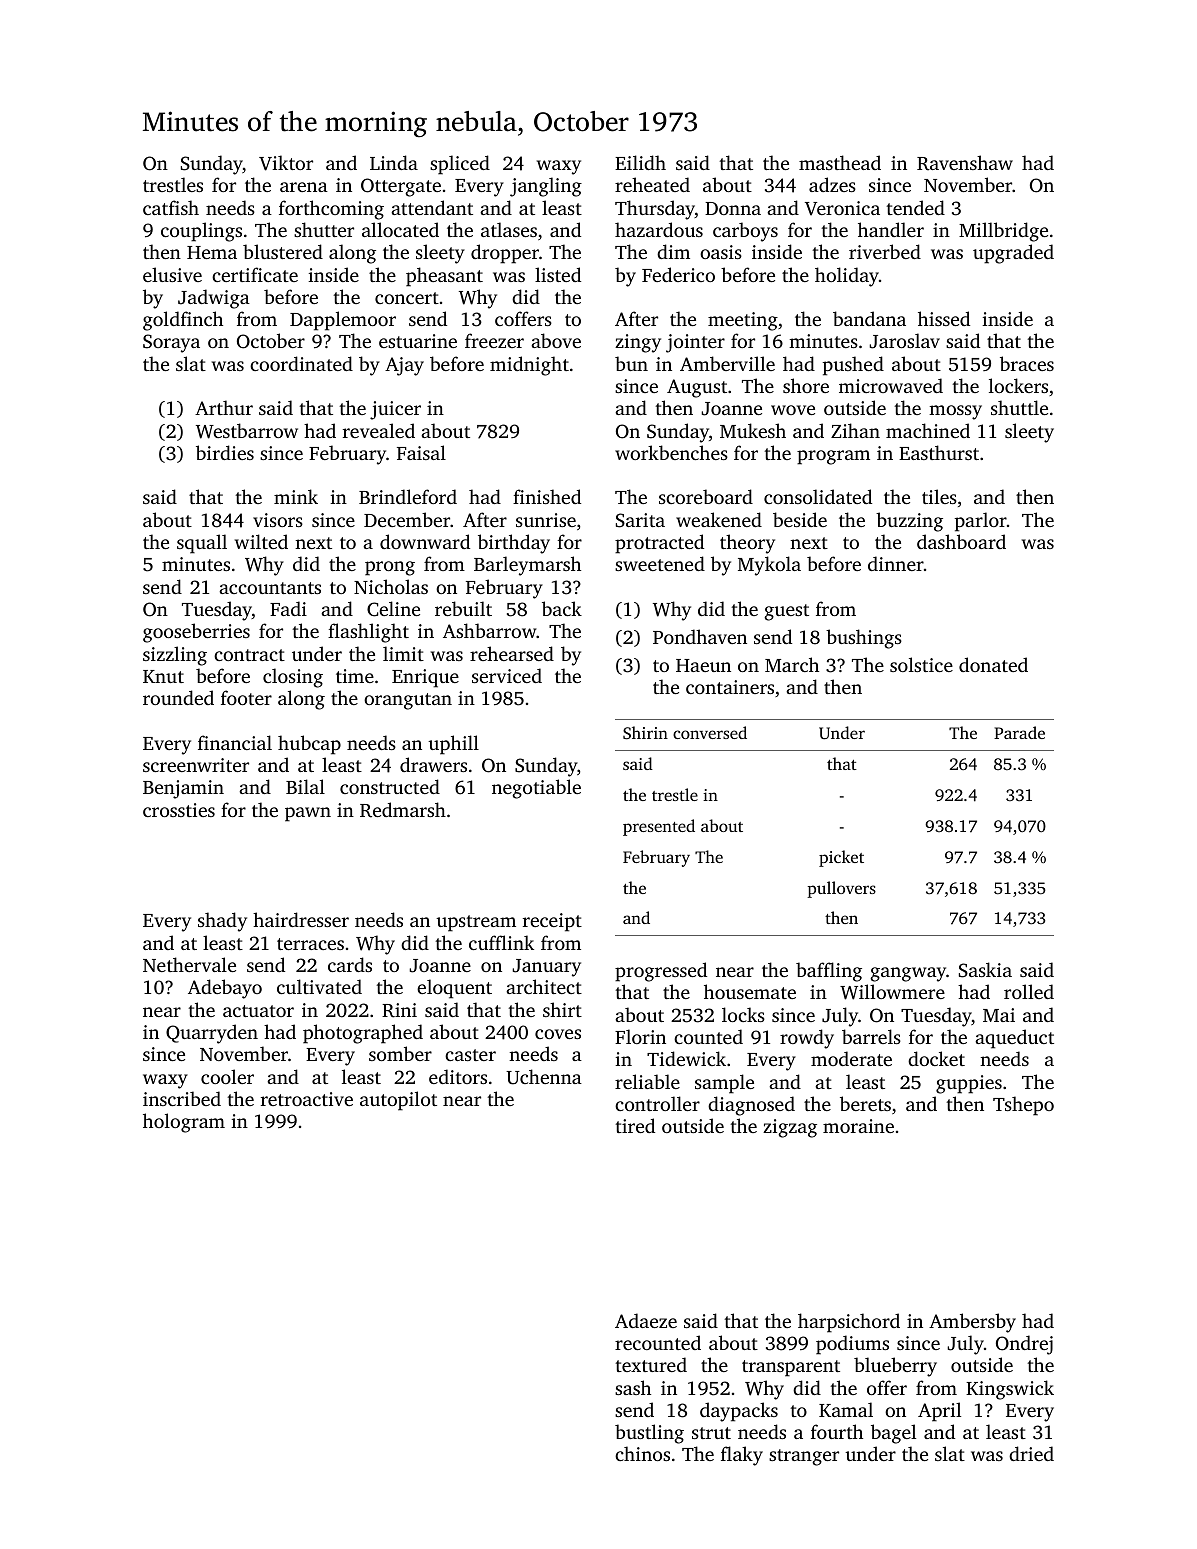 The width and height of the screenshot is (1197, 1549). I want to click on containers, so click(730, 687).
